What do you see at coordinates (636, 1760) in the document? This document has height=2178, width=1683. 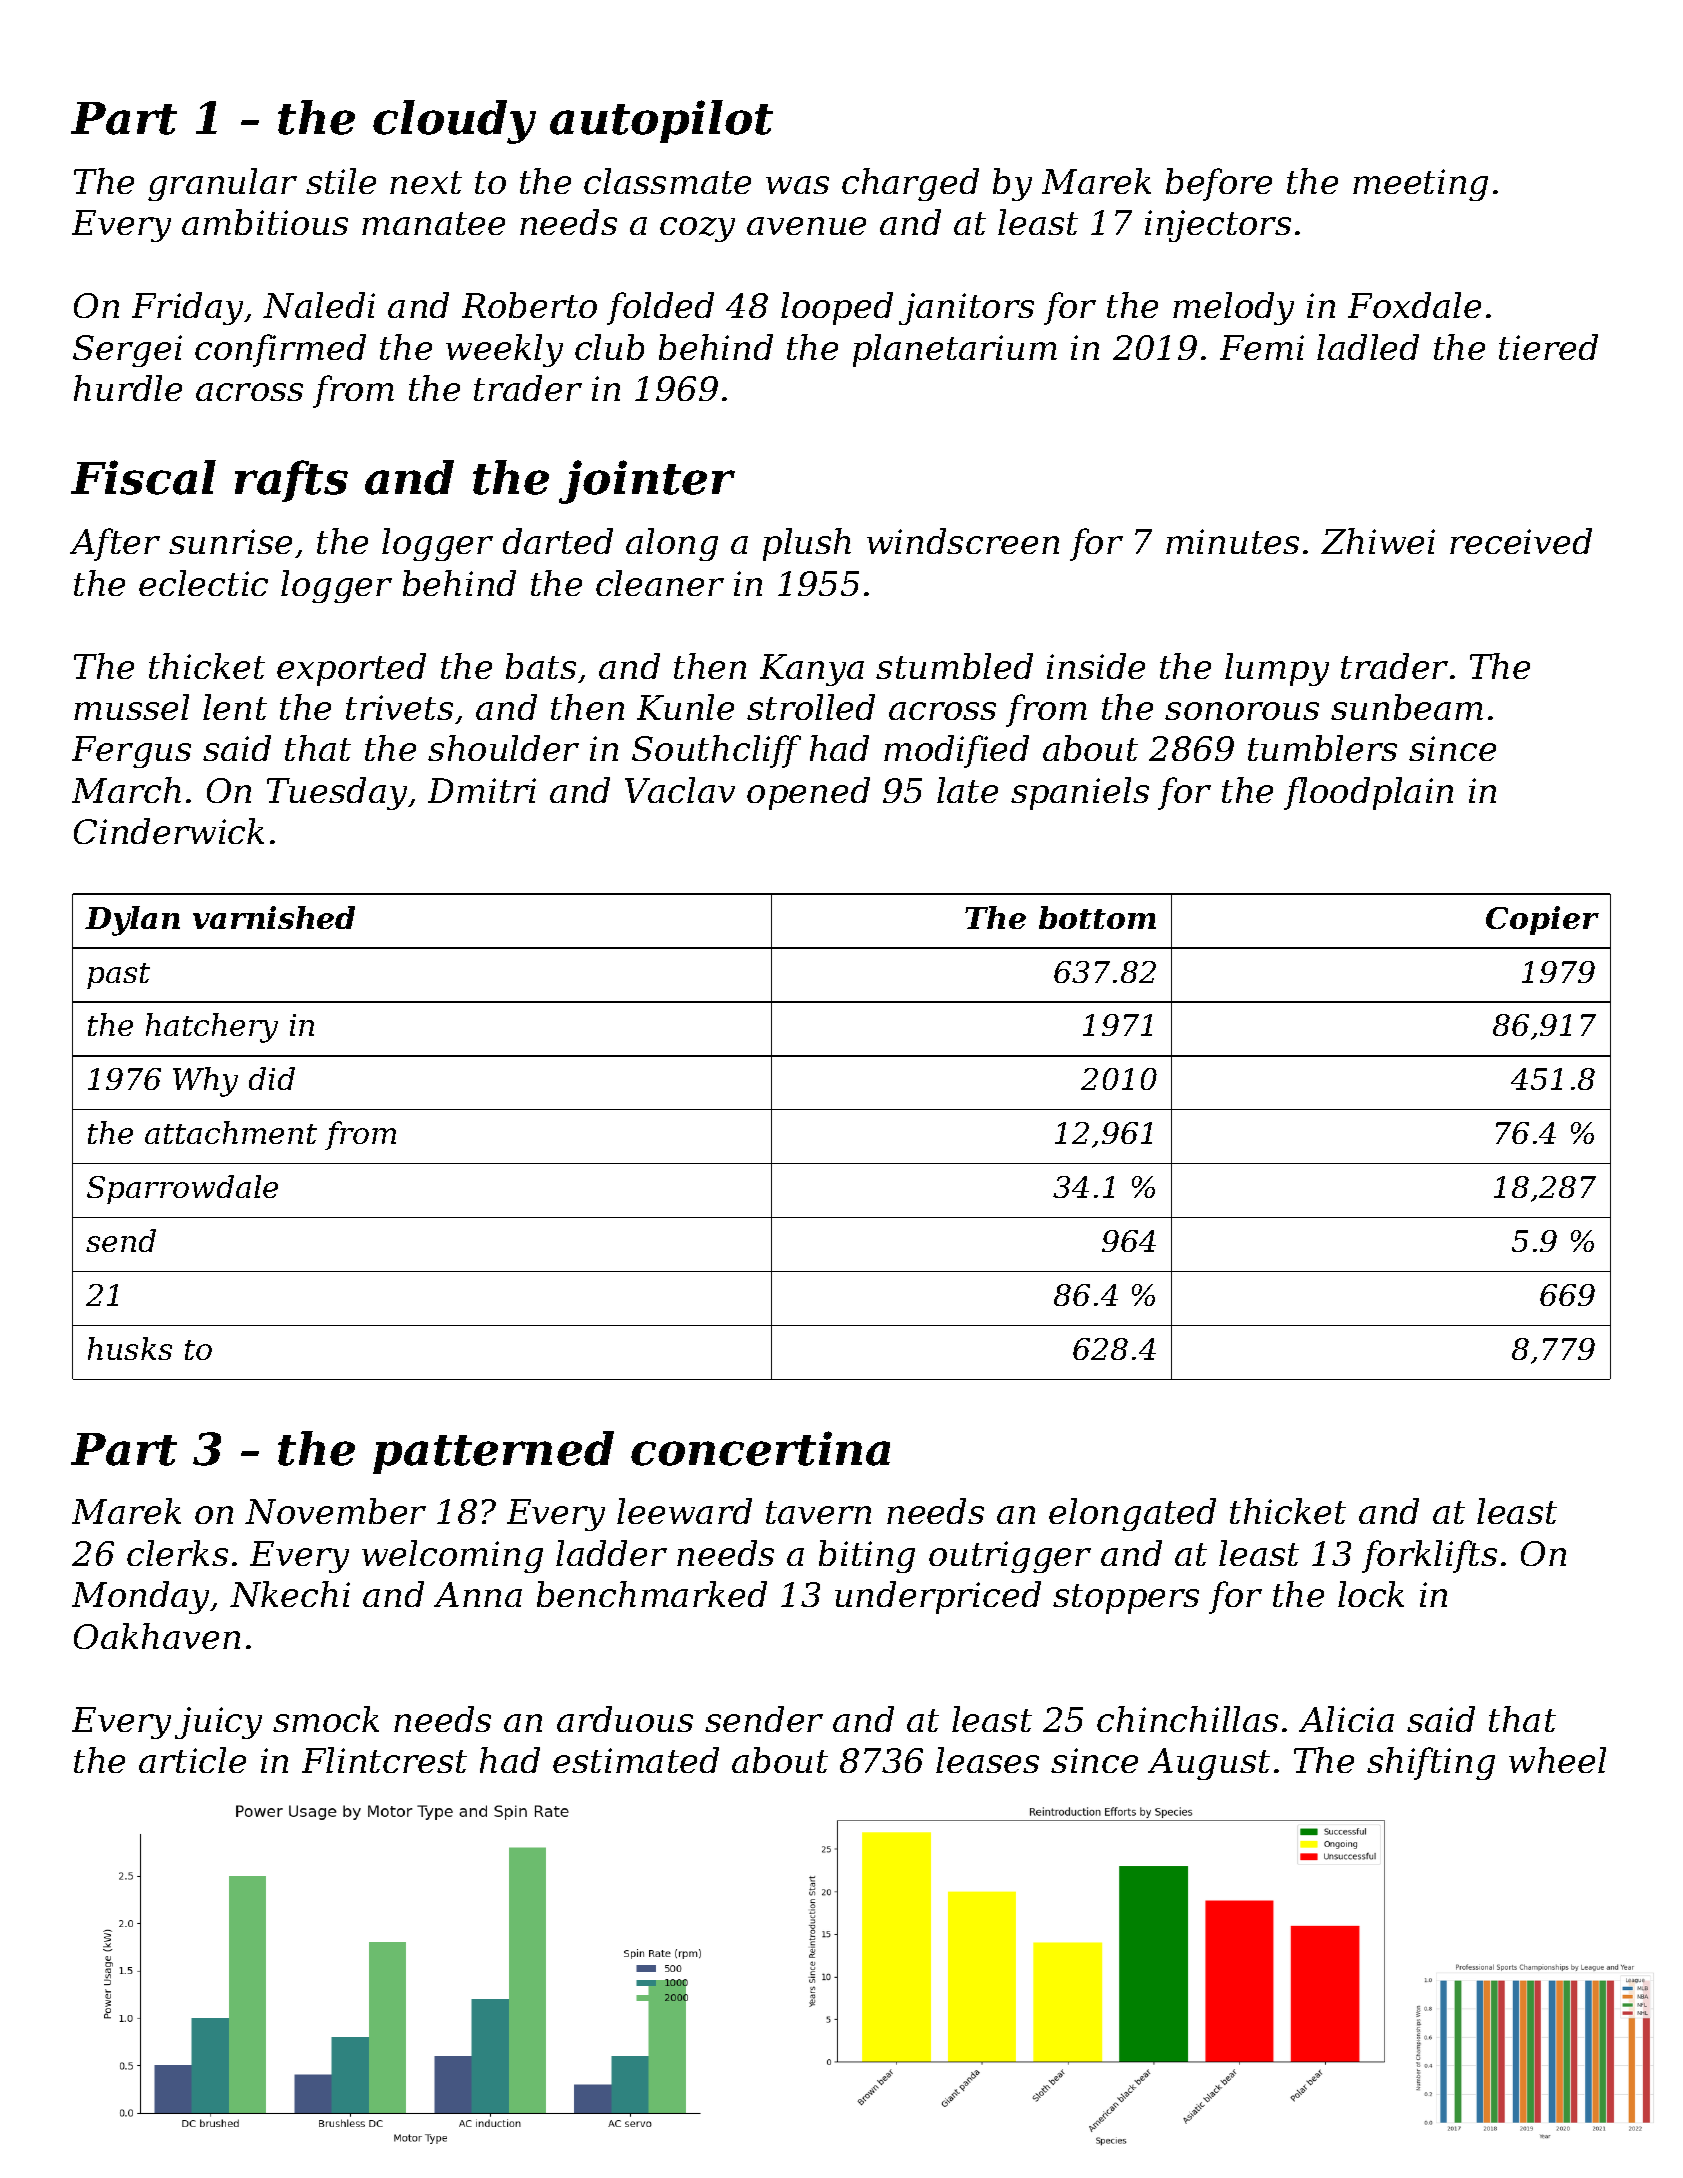 I see `estimated` at bounding box center [636, 1760].
